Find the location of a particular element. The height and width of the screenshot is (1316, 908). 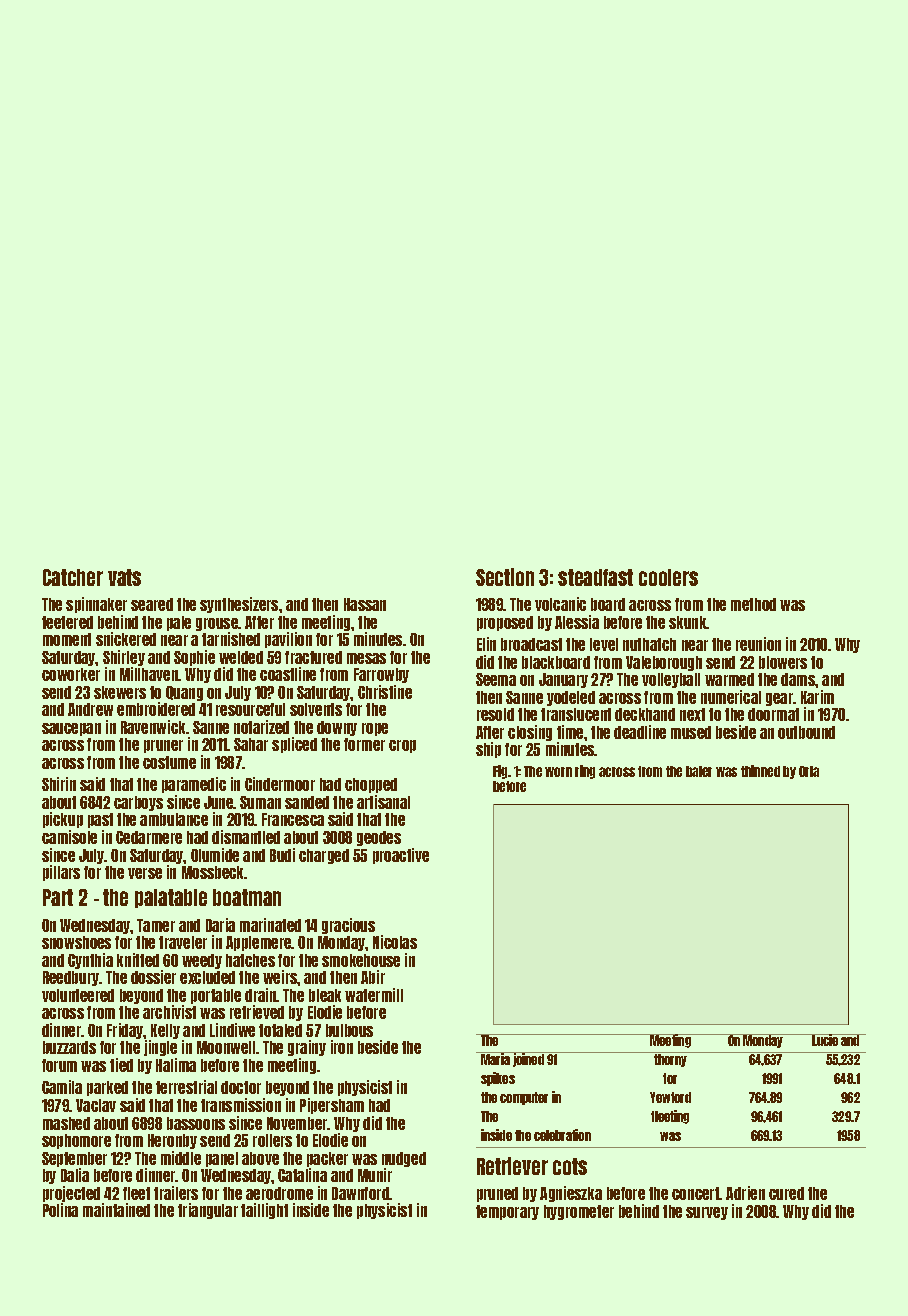

Section is located at coordinates (505, 577).
